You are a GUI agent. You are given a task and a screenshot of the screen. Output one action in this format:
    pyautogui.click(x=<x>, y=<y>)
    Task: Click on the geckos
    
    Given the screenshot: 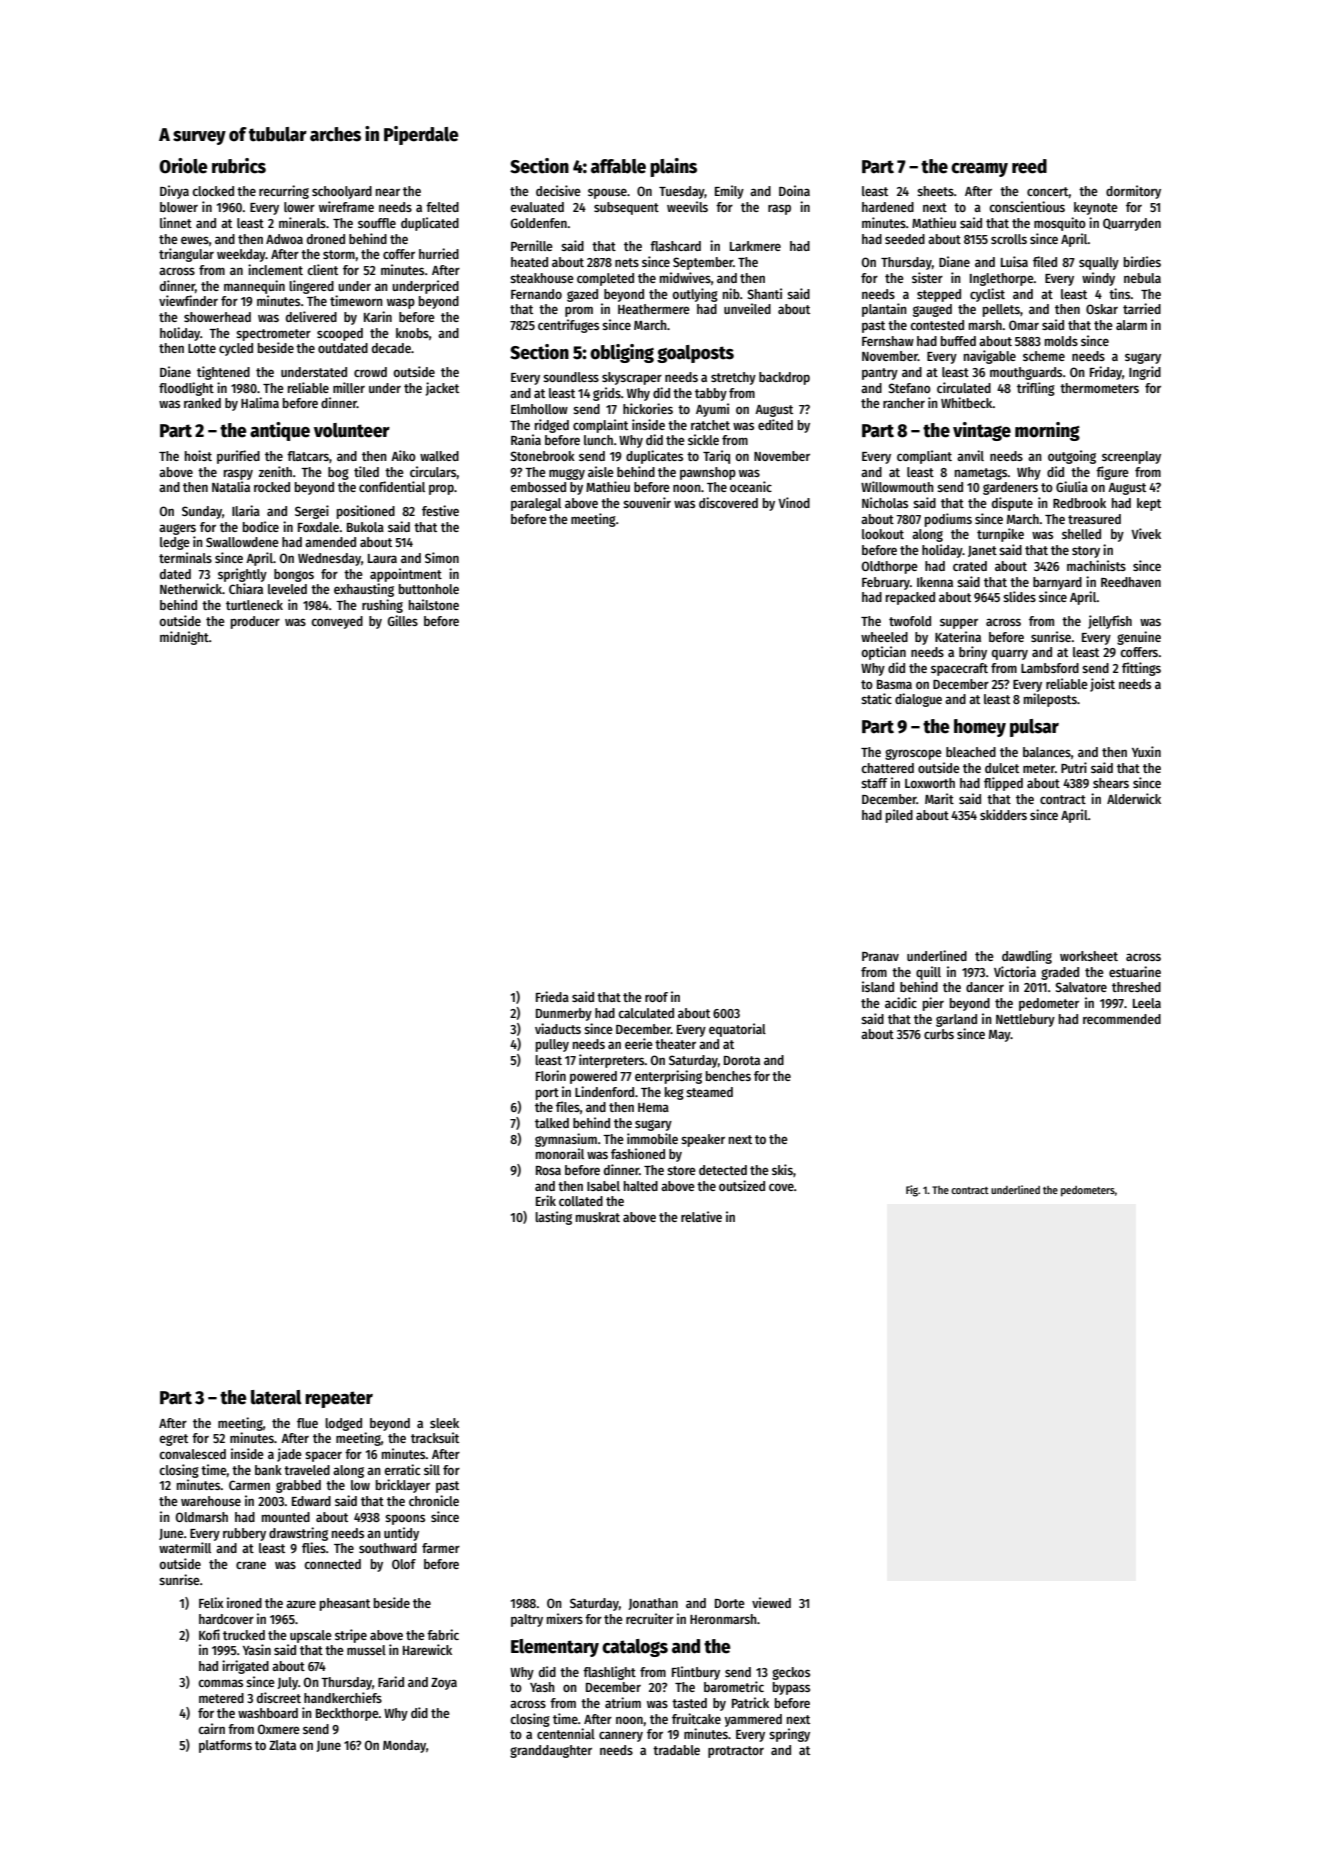 What is the action you would take?
    pyautogui.click(x=791, y=1673)
